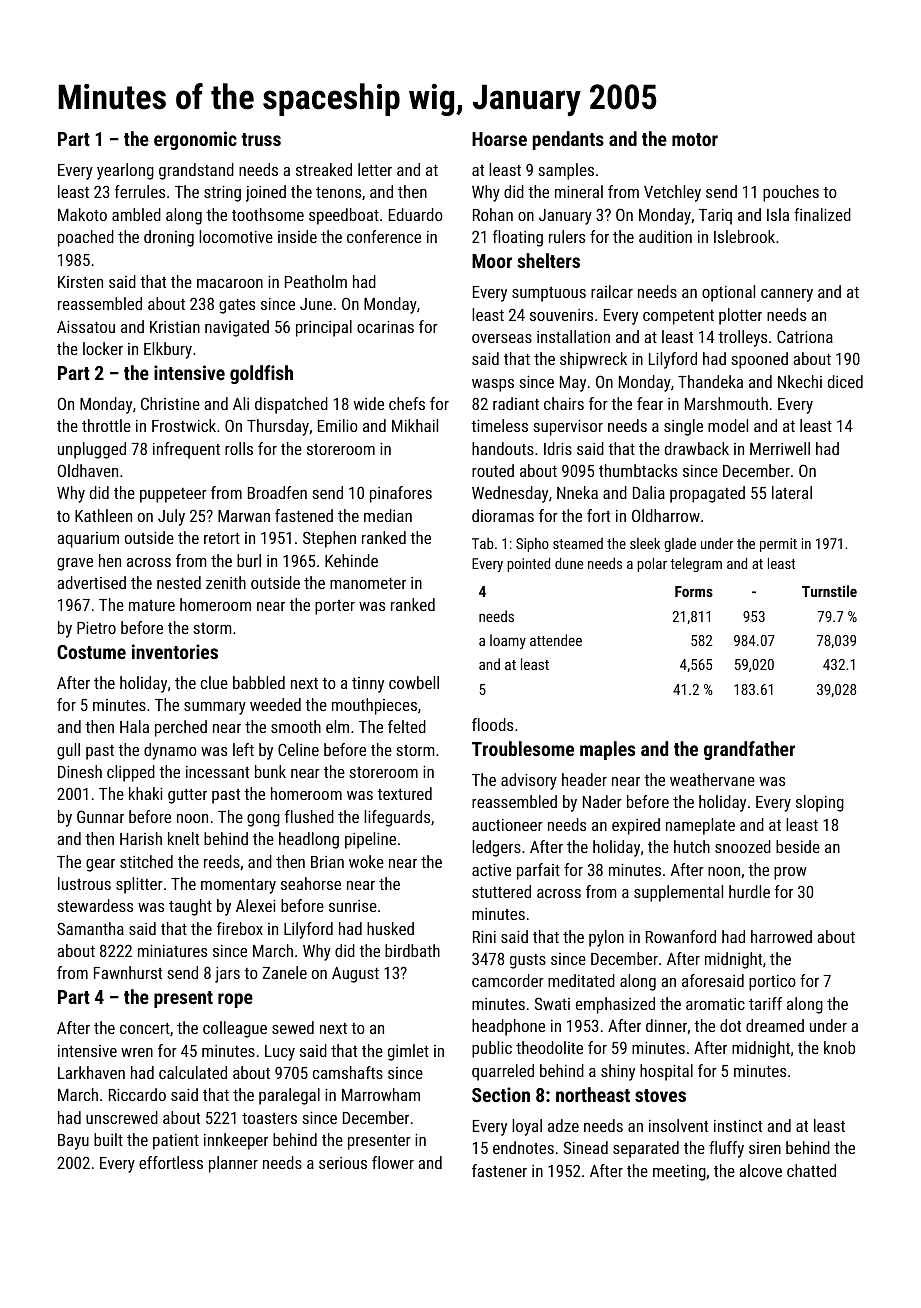 The height and width of the image is (1308, 921). I want to click on stuttered, so click(501, 891).
